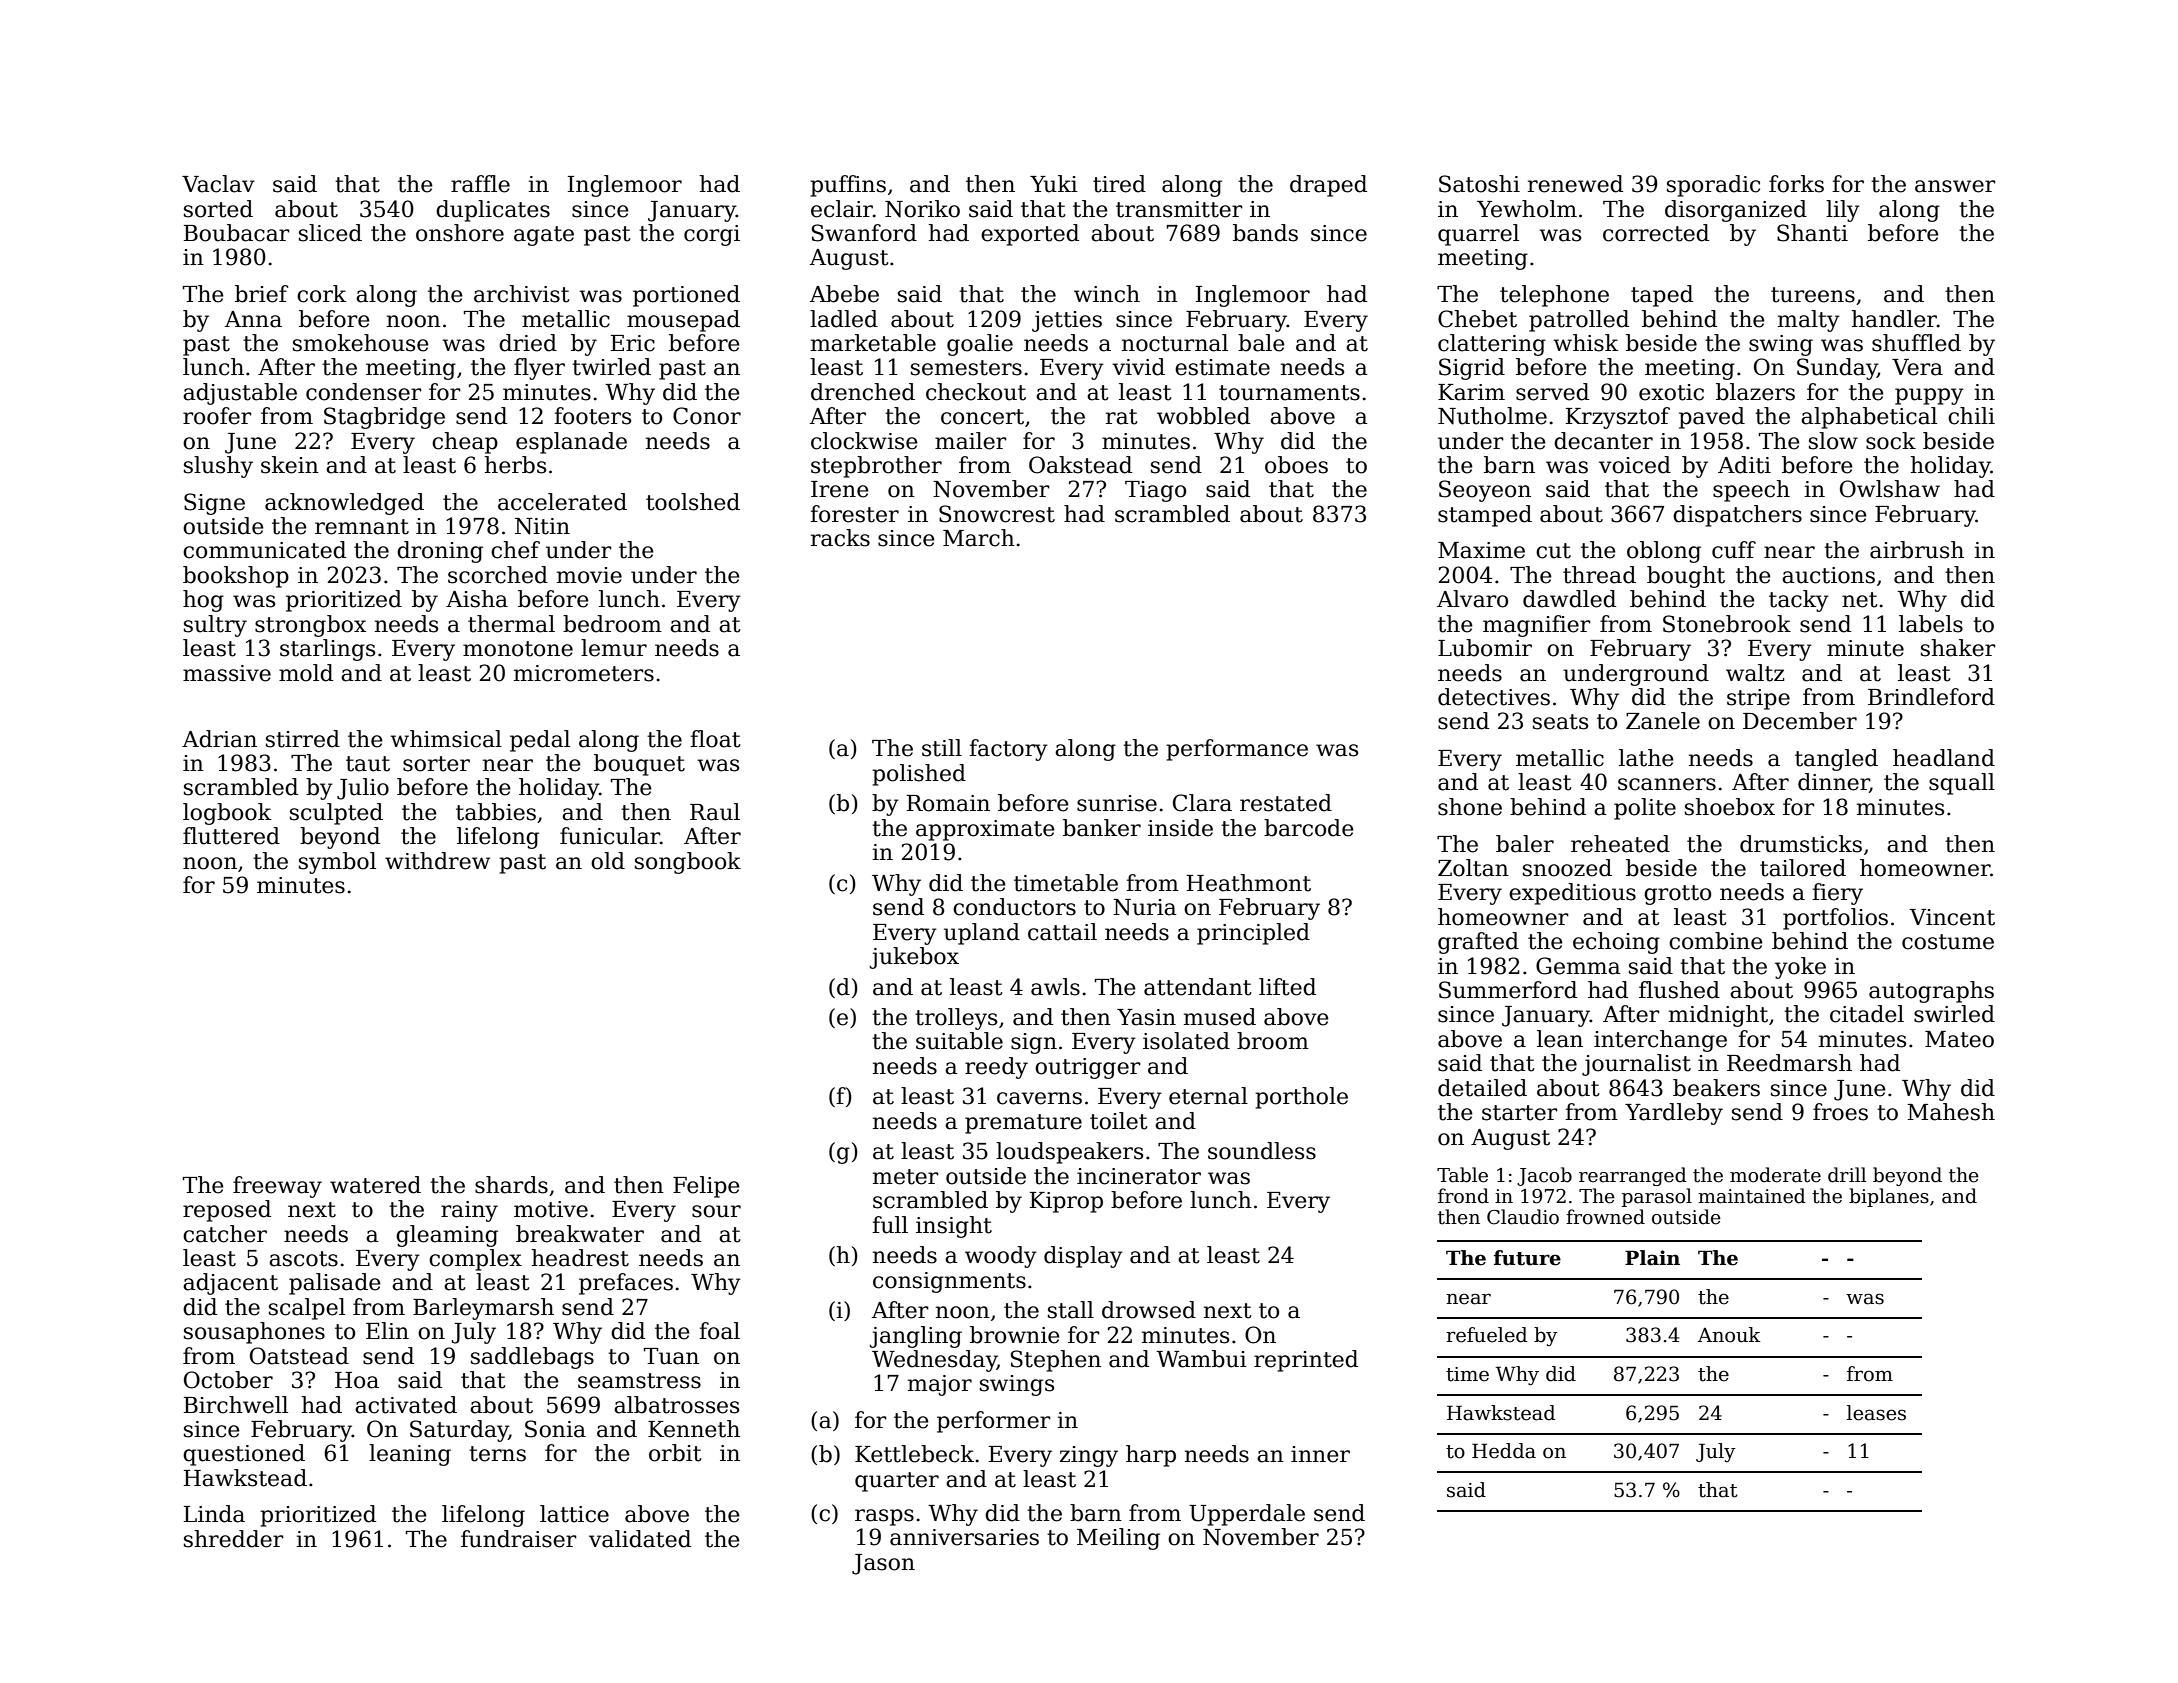 This screenshot has width=2178, height=1683. Describe the element at coordinates (519, 1539) in the screenshot. I see `fundraiser` at that location.
